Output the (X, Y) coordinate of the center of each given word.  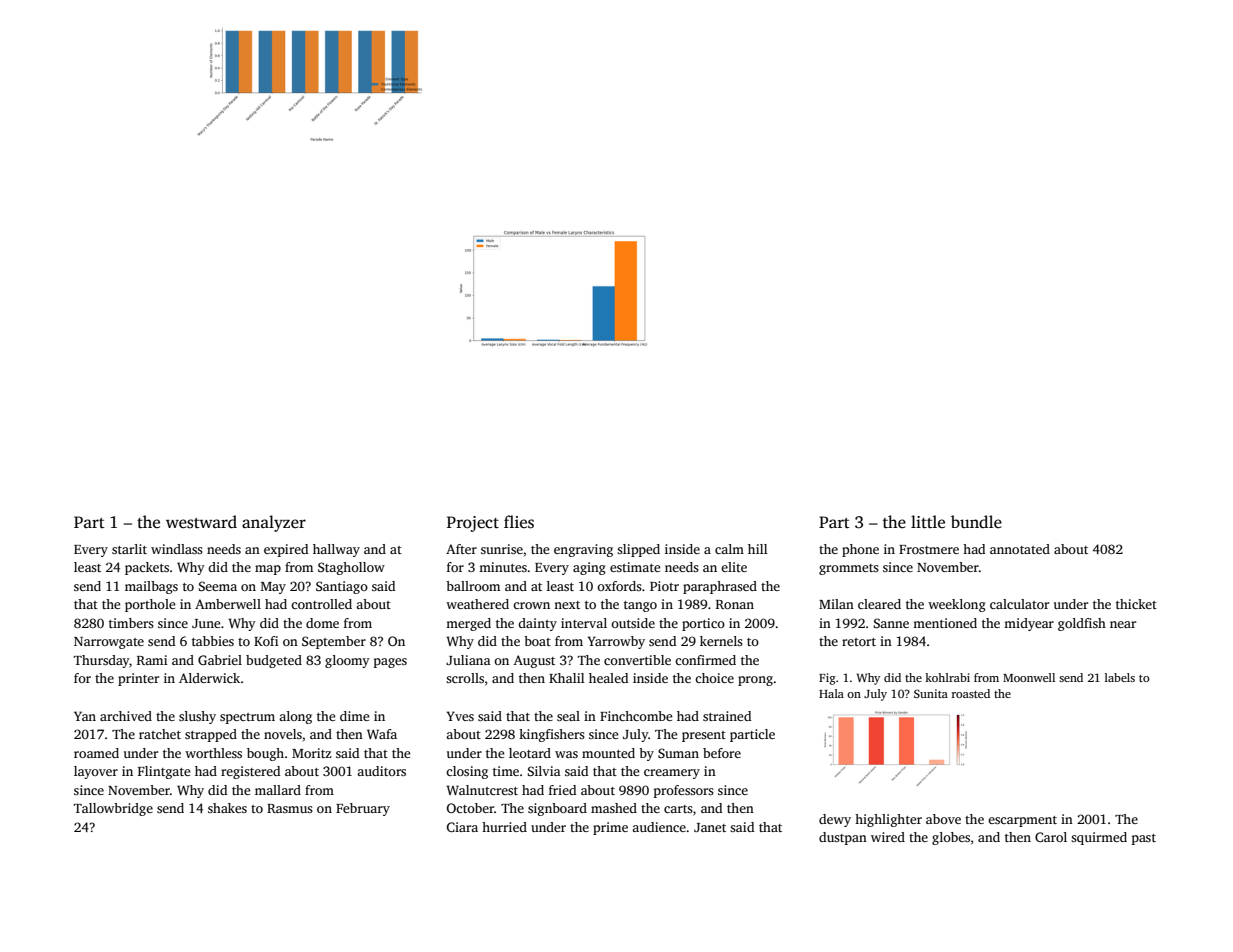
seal (568, 716)
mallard (278, 790)
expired (286, 550)
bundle (976, 522)
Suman (678, 753)
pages (390, 663)
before (722, 753)
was (566, 754)
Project (473, 524)
